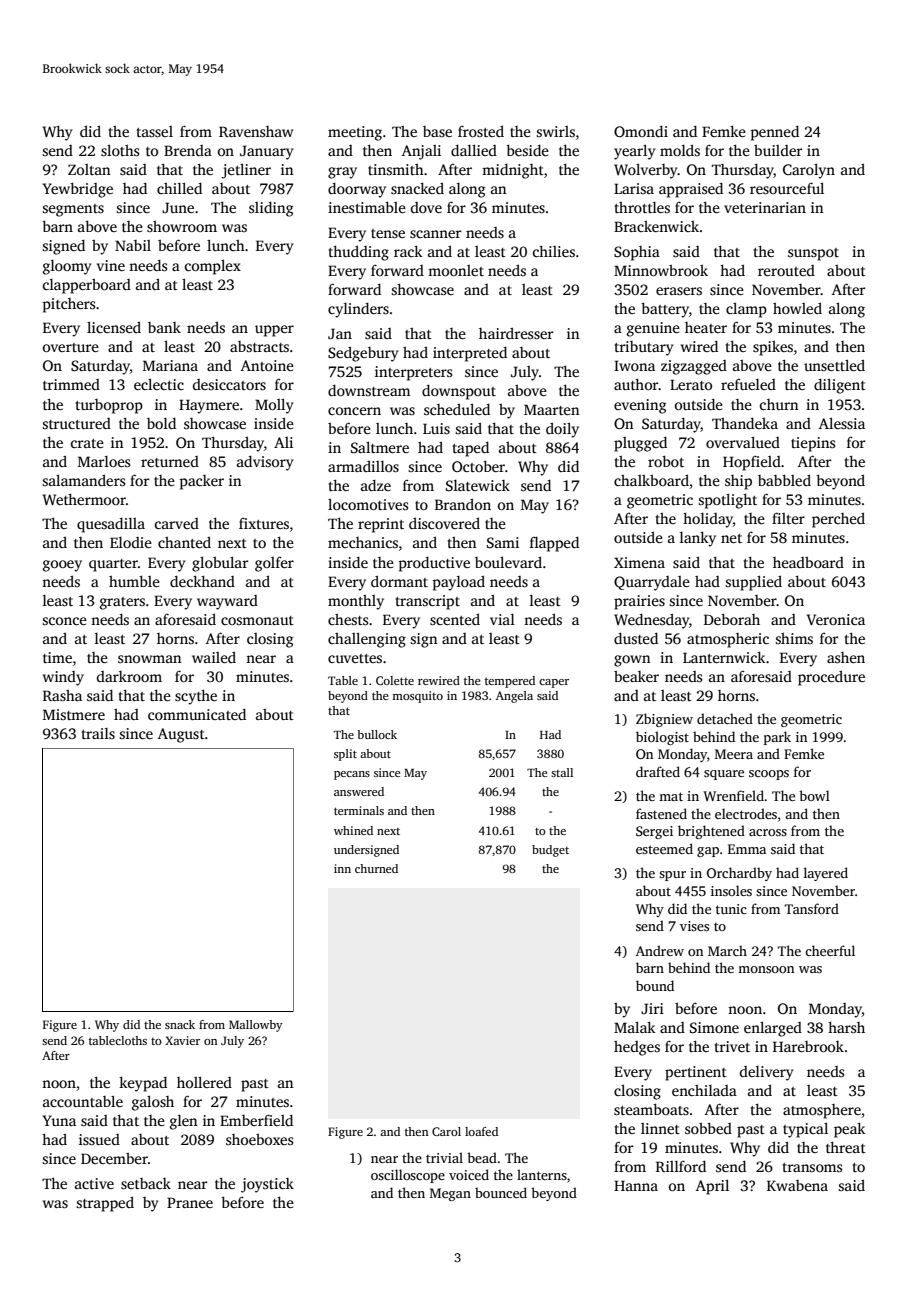 This screenshot has width=908, height=1316. Describe the element at coordinates (797, 1185) in the screenshot. I see `Kwabena` at that location.
